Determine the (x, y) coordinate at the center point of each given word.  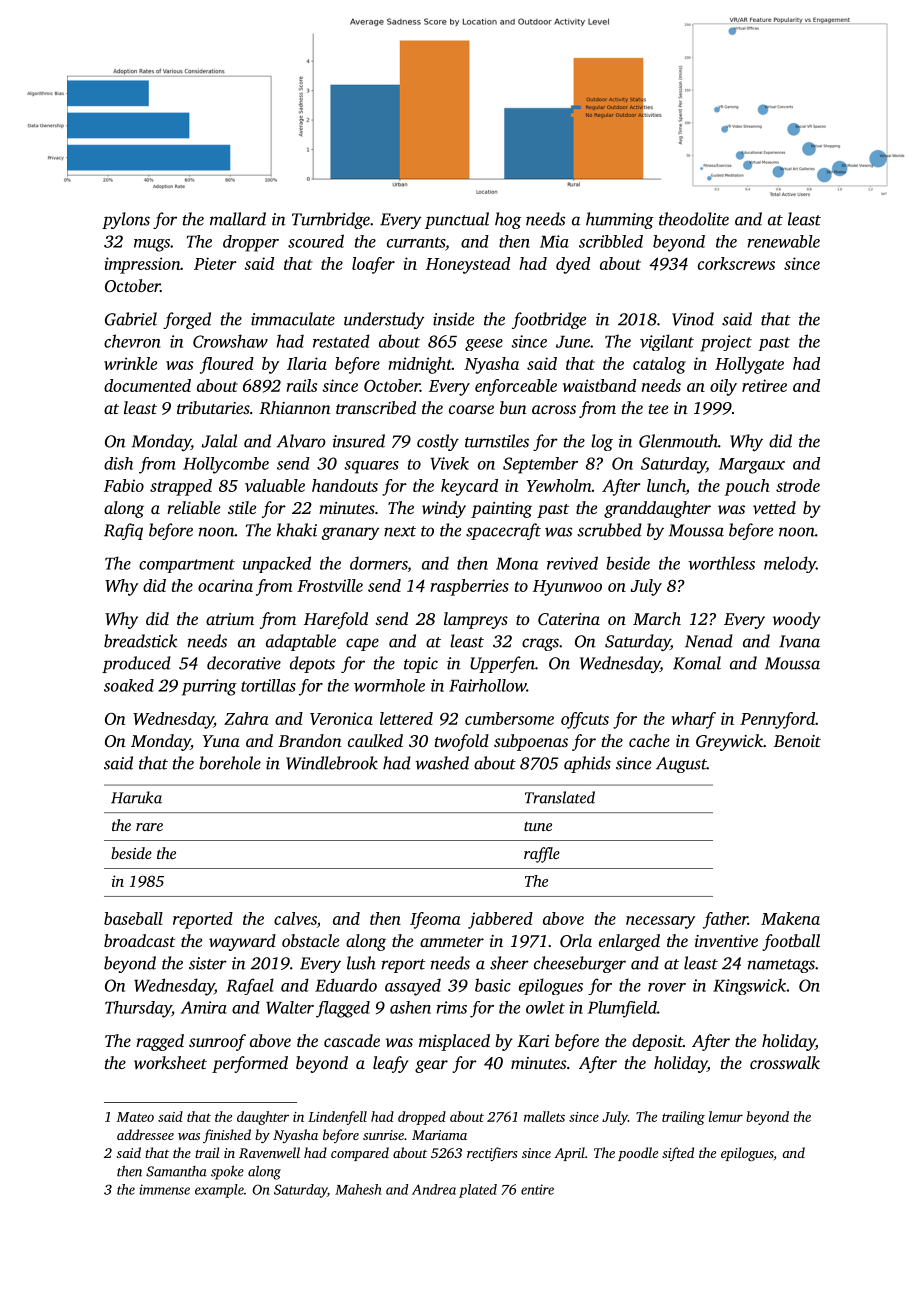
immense (164, 1189)
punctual (457, 220)
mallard (238, 219)
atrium (230, 619)
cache (649, 740)
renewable (784, 241)
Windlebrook (332, 763)
